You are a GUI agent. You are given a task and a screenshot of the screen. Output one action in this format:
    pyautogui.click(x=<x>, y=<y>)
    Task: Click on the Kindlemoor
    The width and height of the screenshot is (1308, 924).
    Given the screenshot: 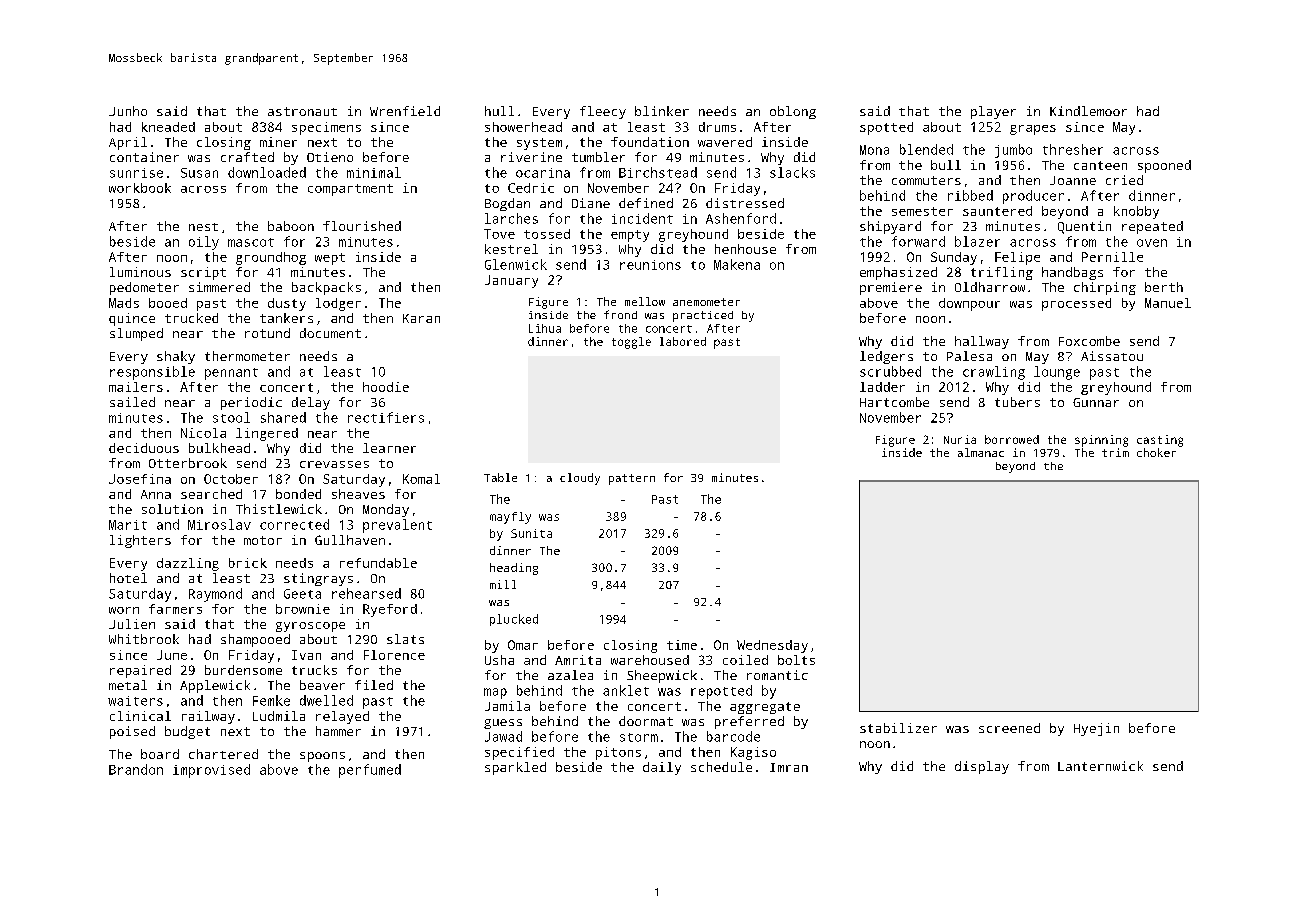 What is the action you would take?
    pyautogui.click(x=1088, y=111)
